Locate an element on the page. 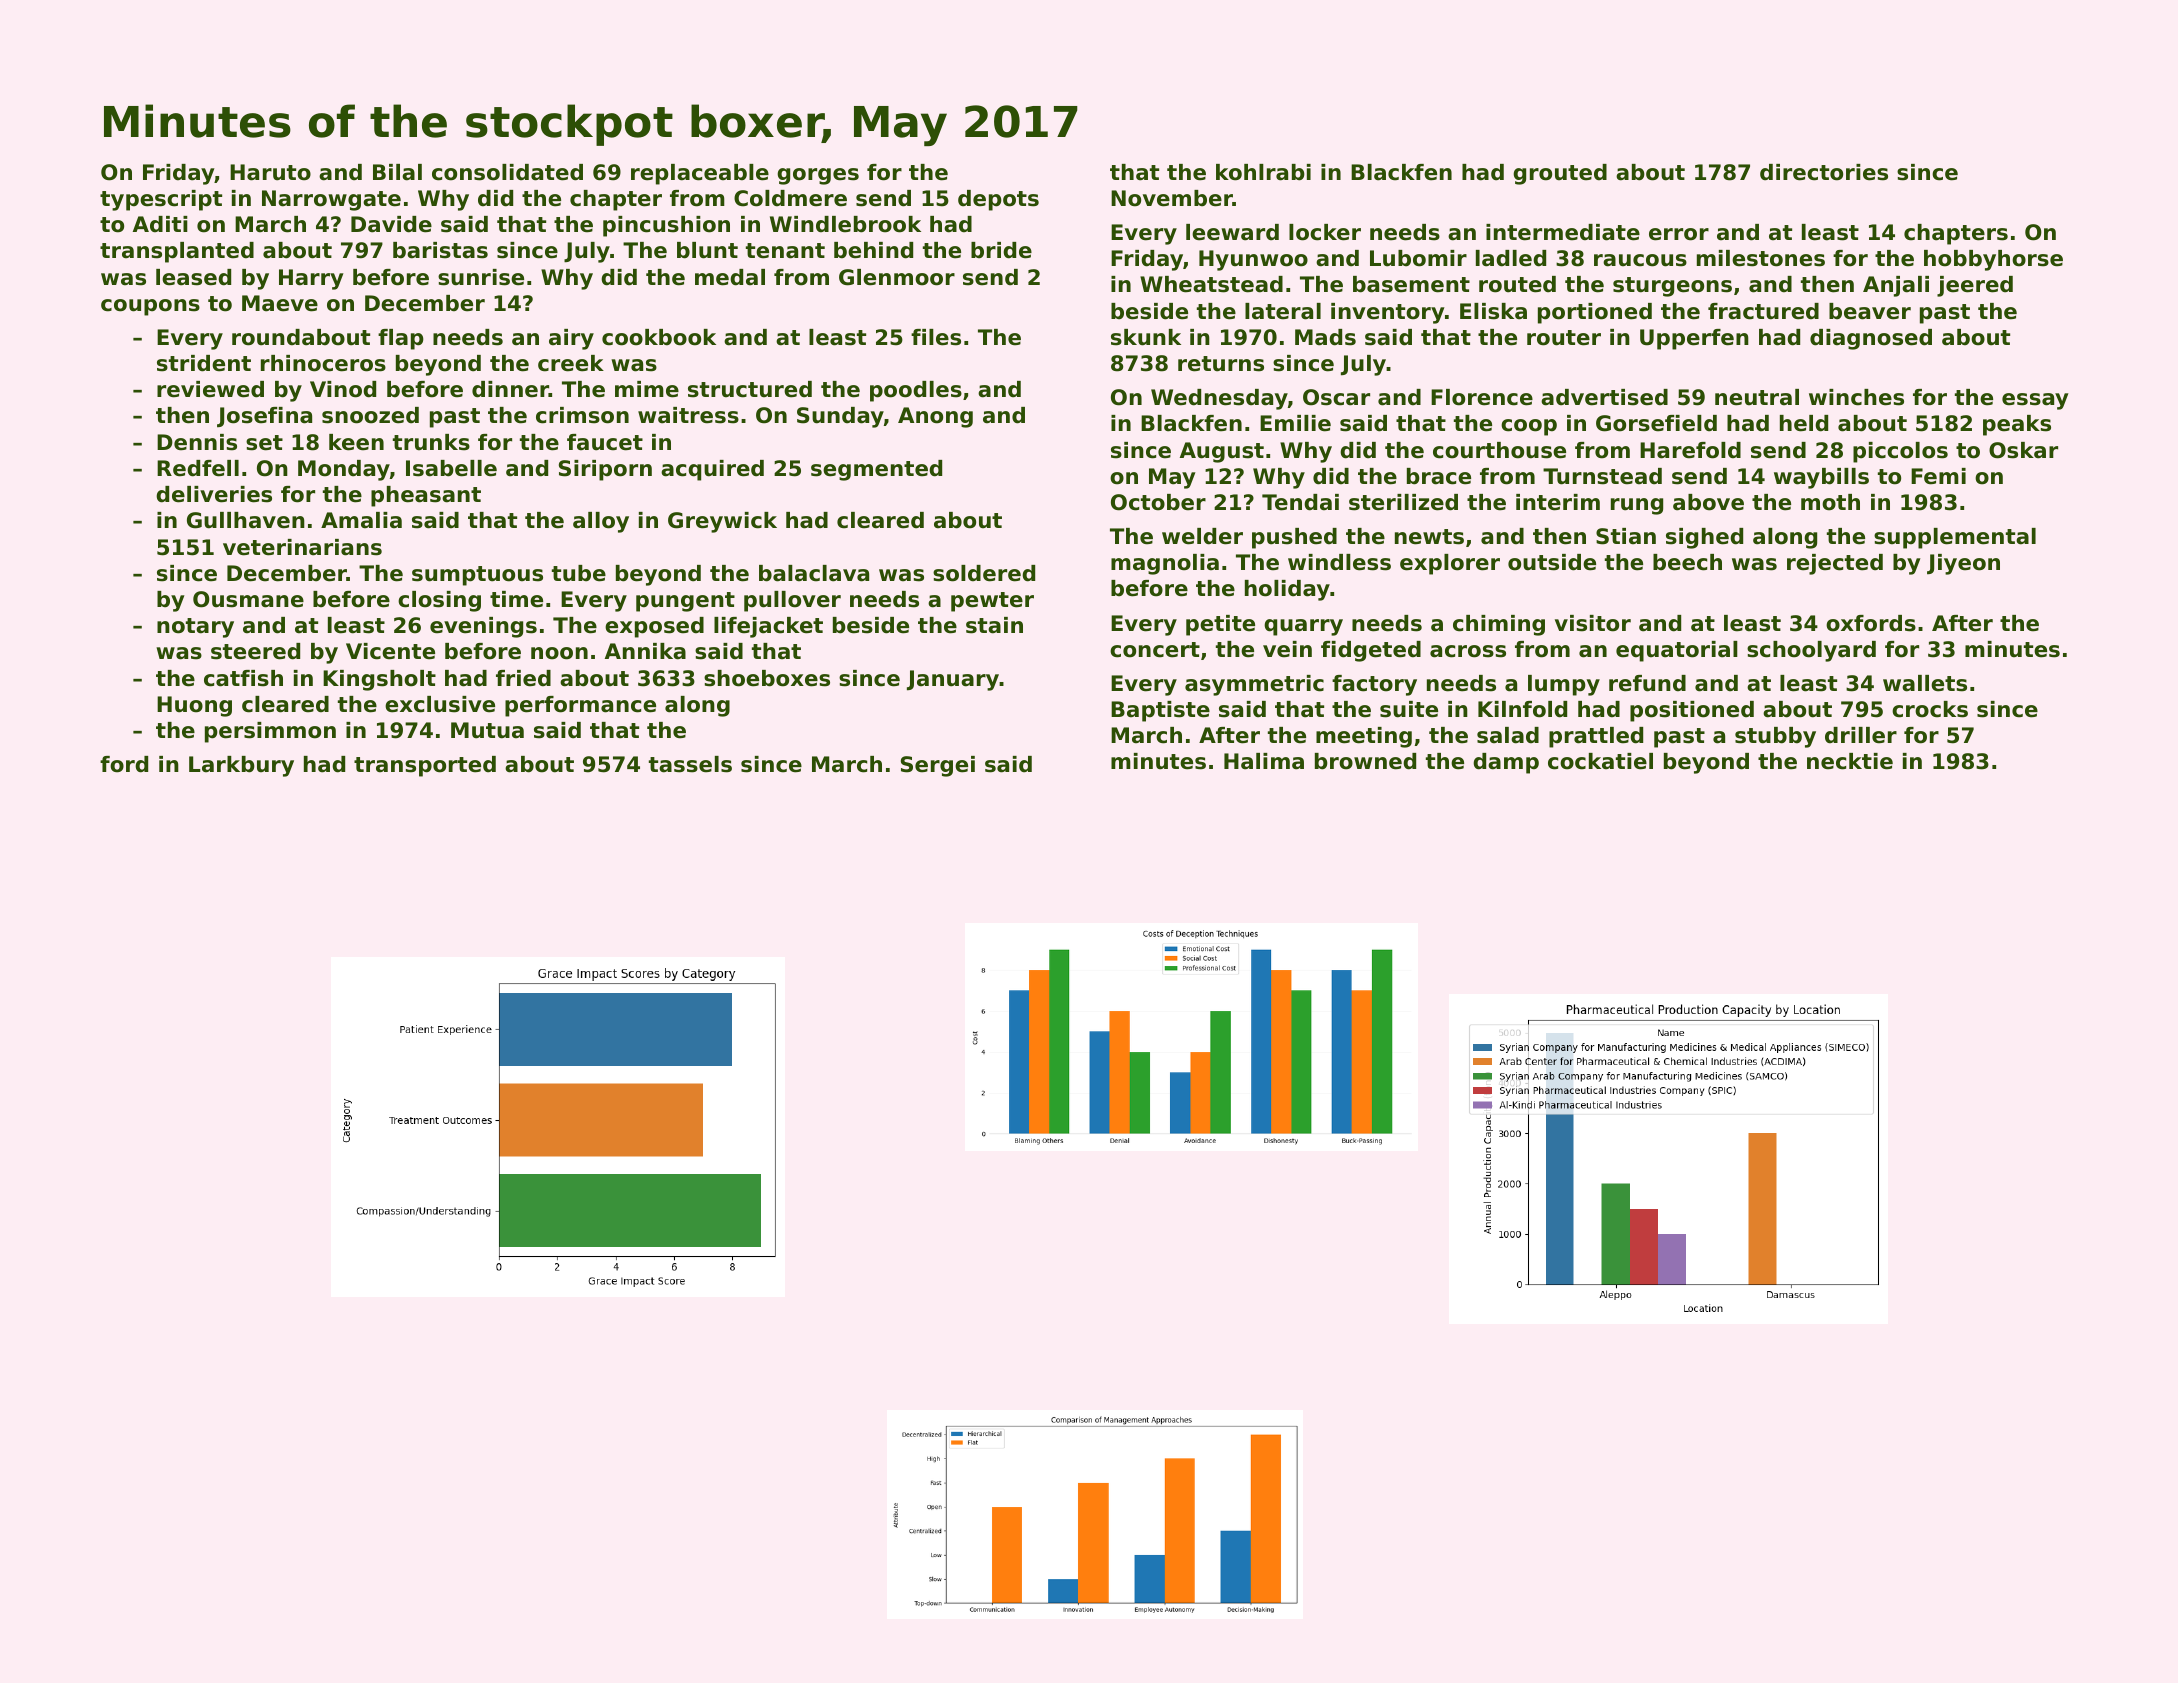 Image resolution: width=2178 pixels, height=1683 pixels. courthouse is located at coordinates (1499, 450).
